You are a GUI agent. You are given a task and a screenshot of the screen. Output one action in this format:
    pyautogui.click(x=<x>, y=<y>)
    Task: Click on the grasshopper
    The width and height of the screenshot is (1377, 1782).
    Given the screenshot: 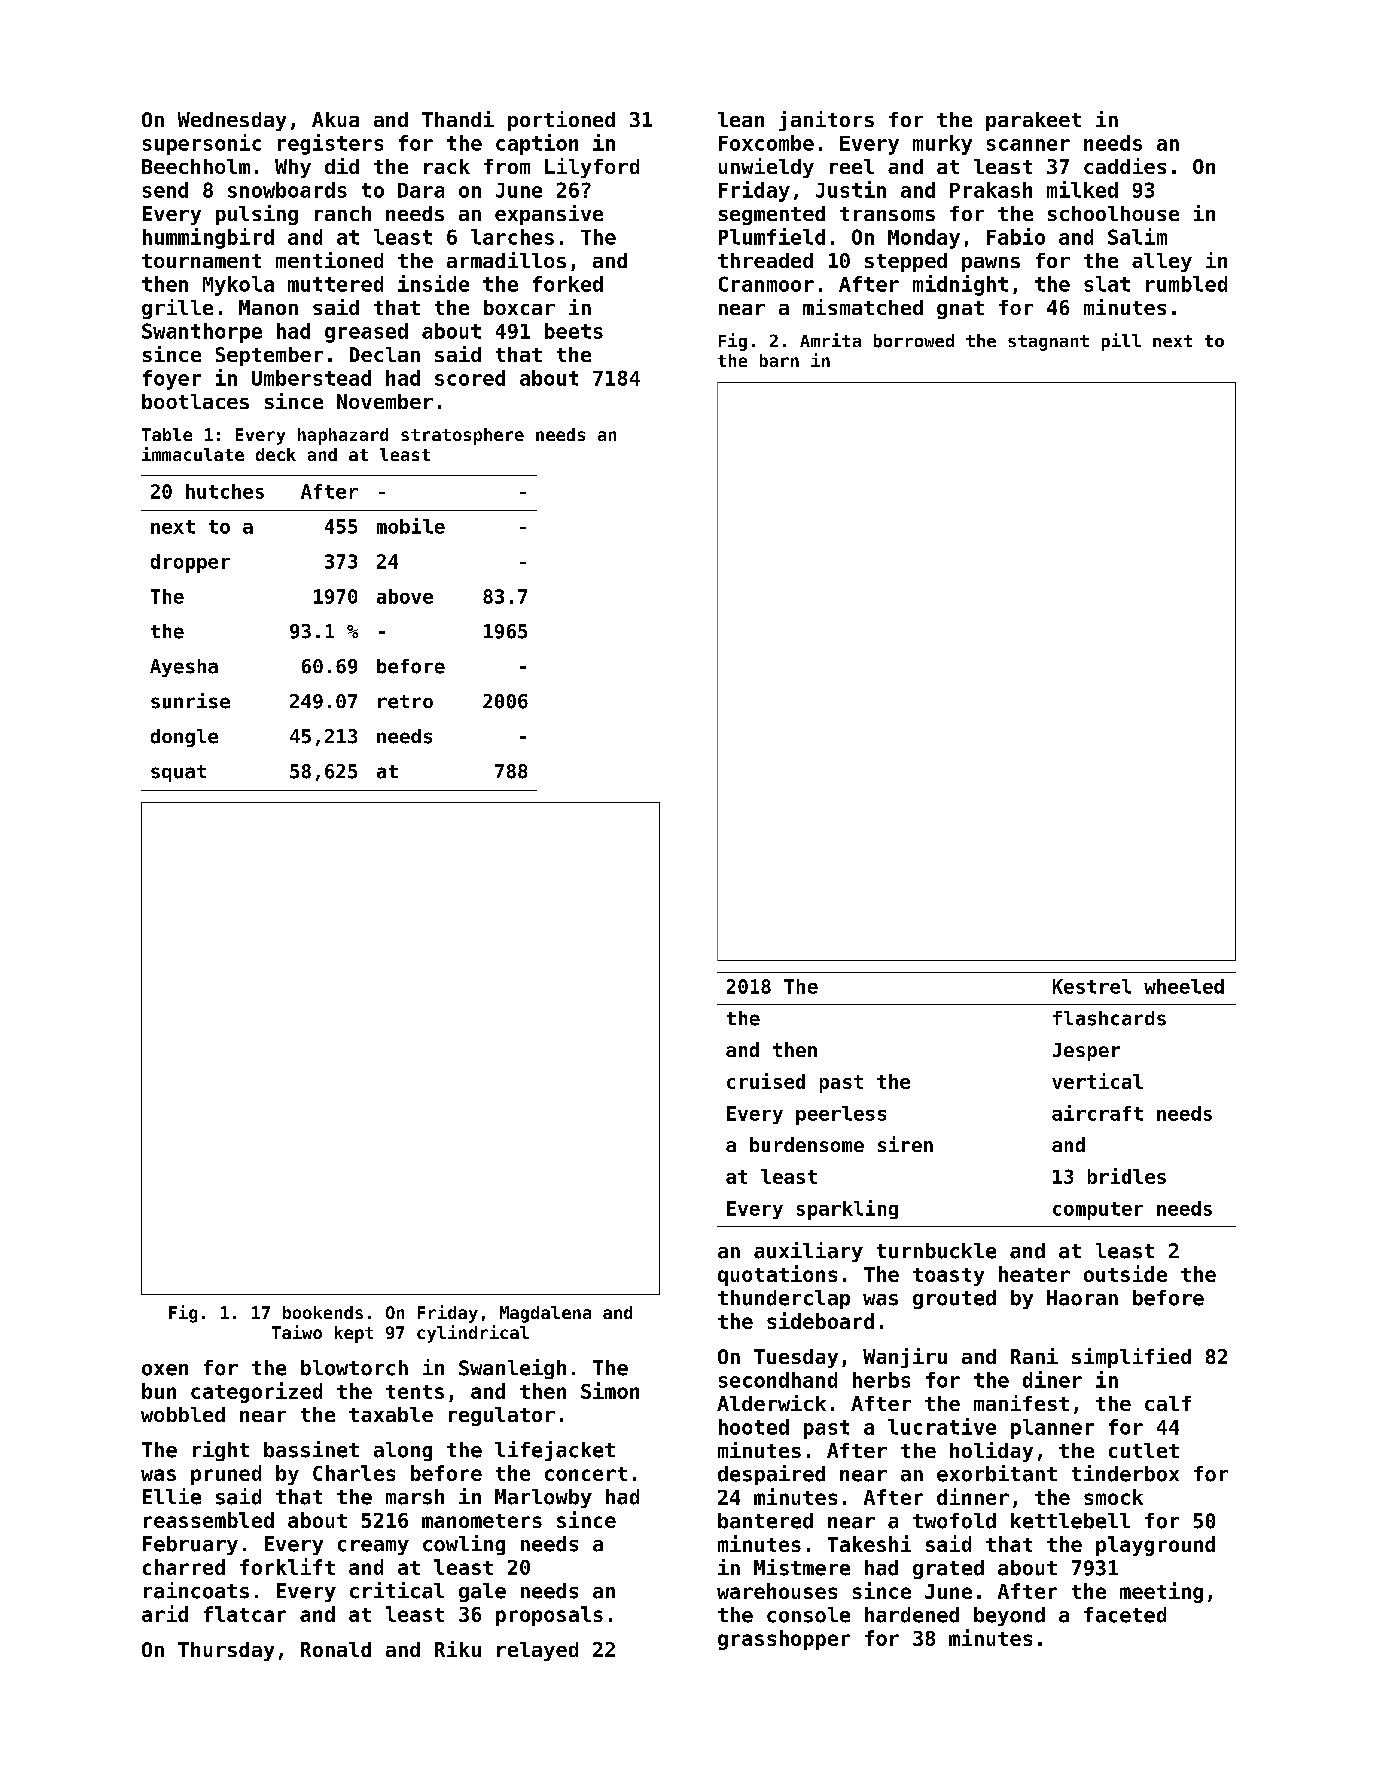 What is the action you would take?
    pyautogui.click(x=784, y=1640)
